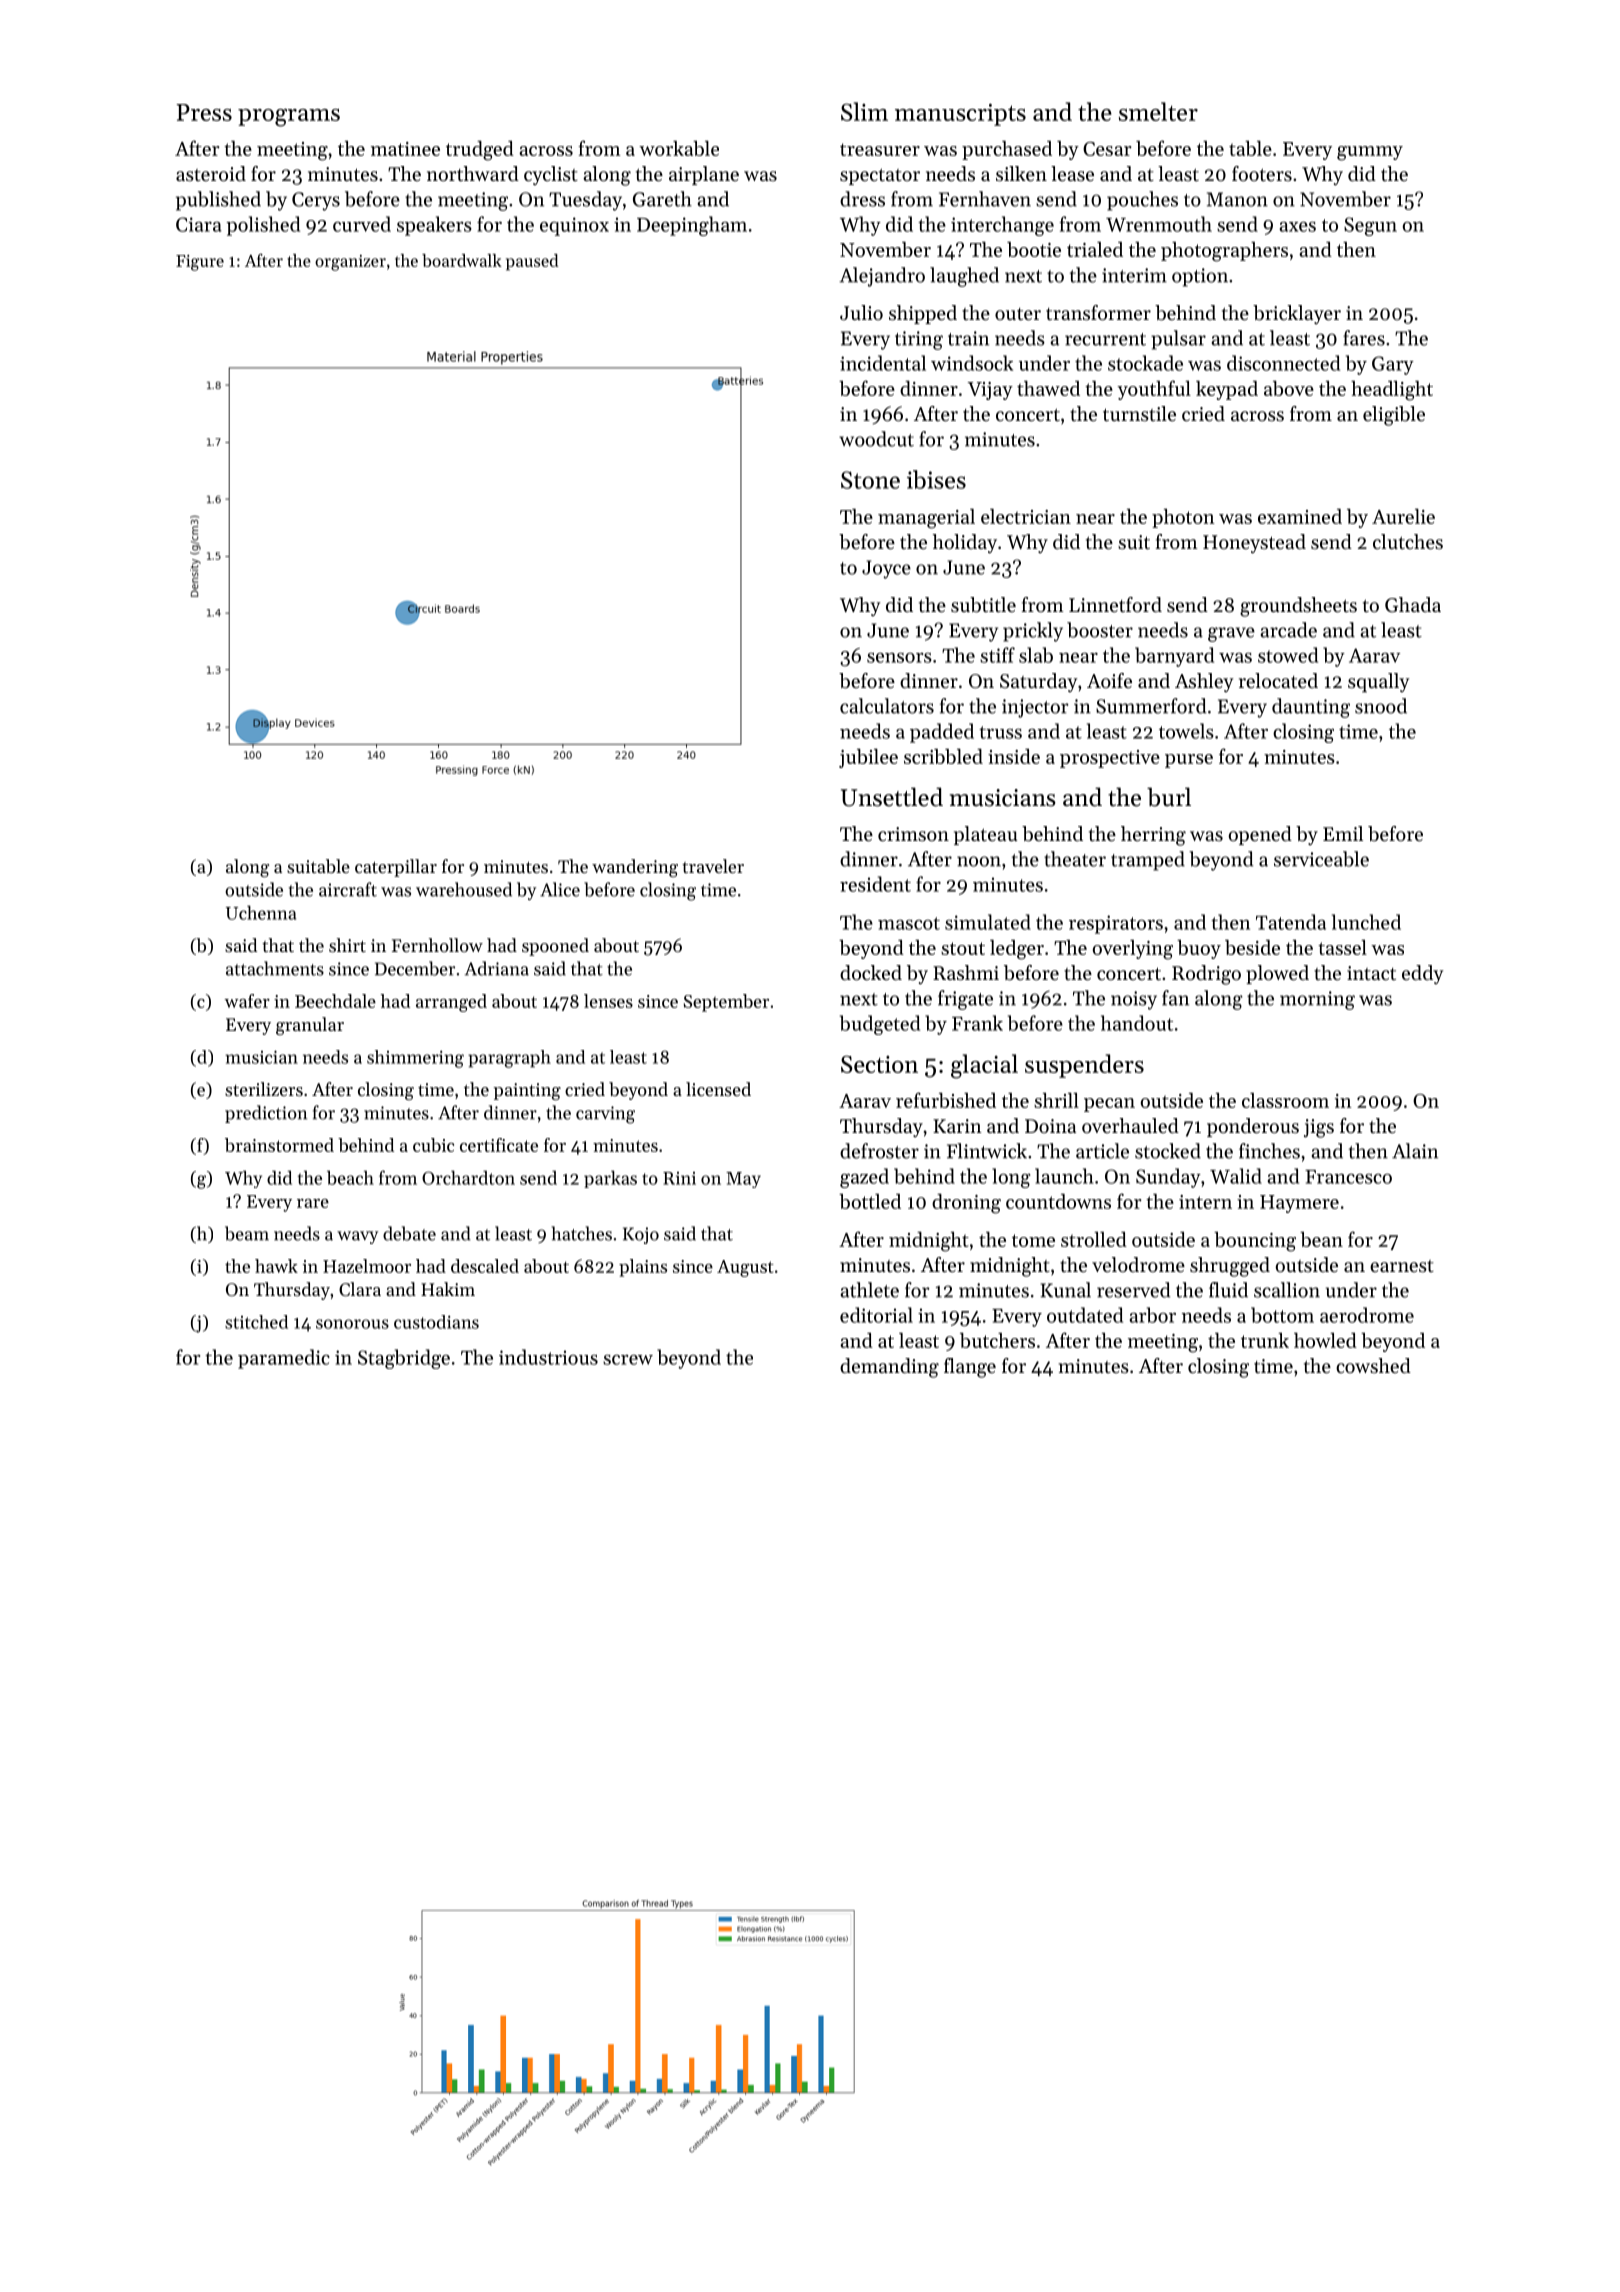 This screenshot has height=2292, width=1620. What do you see at coordinates (1370, 226) in the screenshot?
I see `Segun` at bounding box center [1370, 226].
